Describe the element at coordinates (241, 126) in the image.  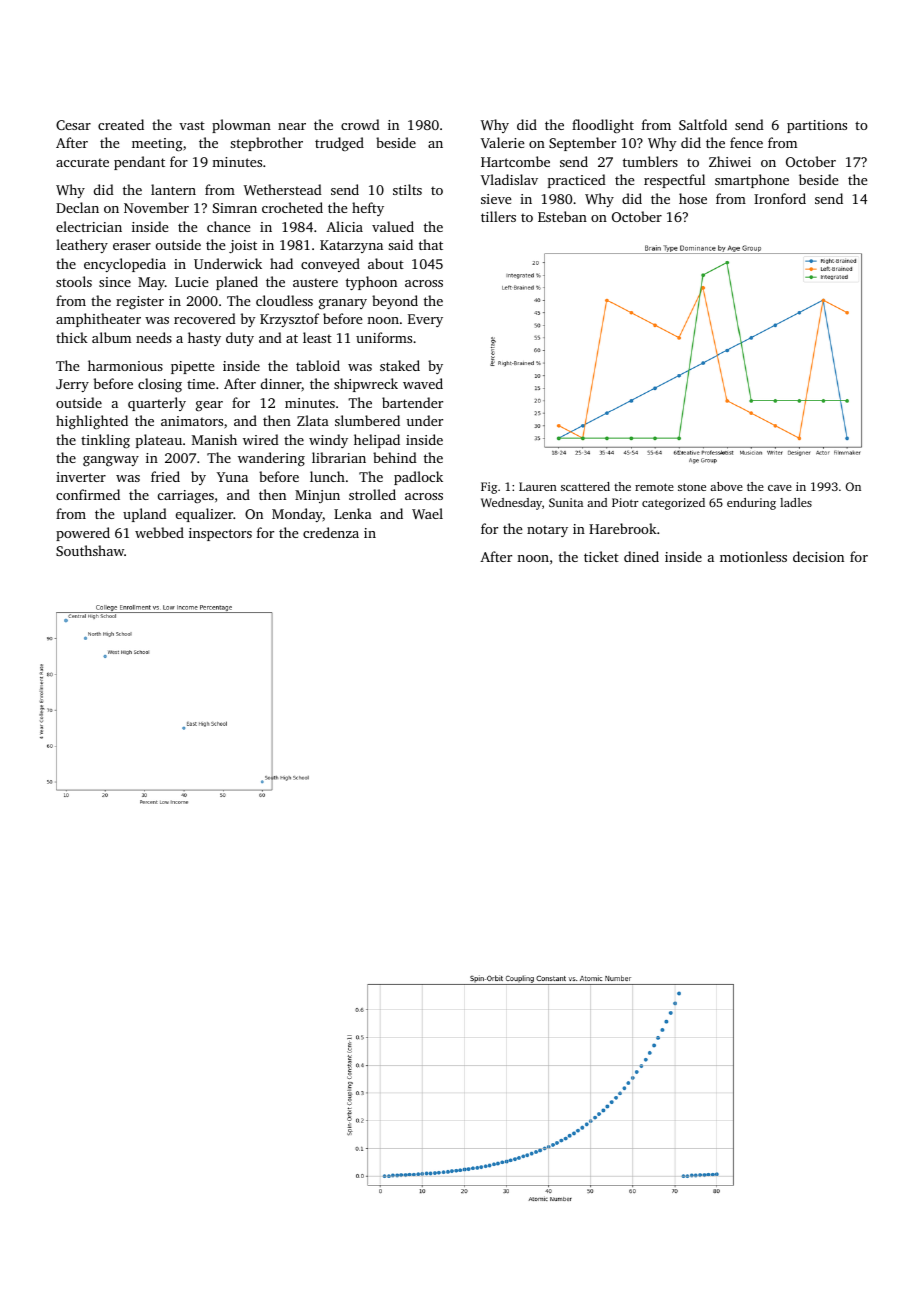
I see `plowman` at that location.
